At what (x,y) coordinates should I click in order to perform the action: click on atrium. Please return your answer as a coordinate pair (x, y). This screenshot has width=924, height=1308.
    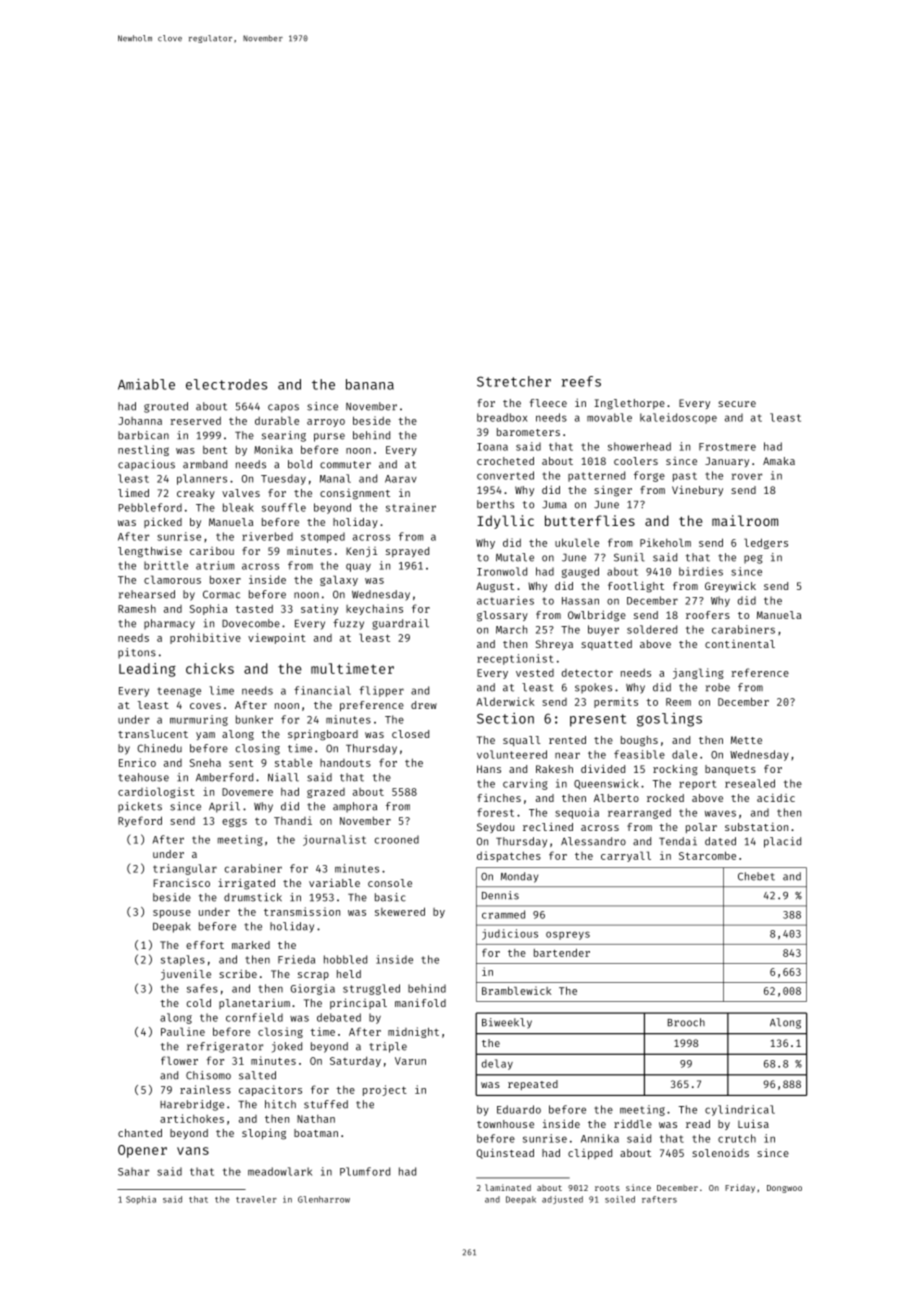
    Looking at the image, I should click on (215, 565).
